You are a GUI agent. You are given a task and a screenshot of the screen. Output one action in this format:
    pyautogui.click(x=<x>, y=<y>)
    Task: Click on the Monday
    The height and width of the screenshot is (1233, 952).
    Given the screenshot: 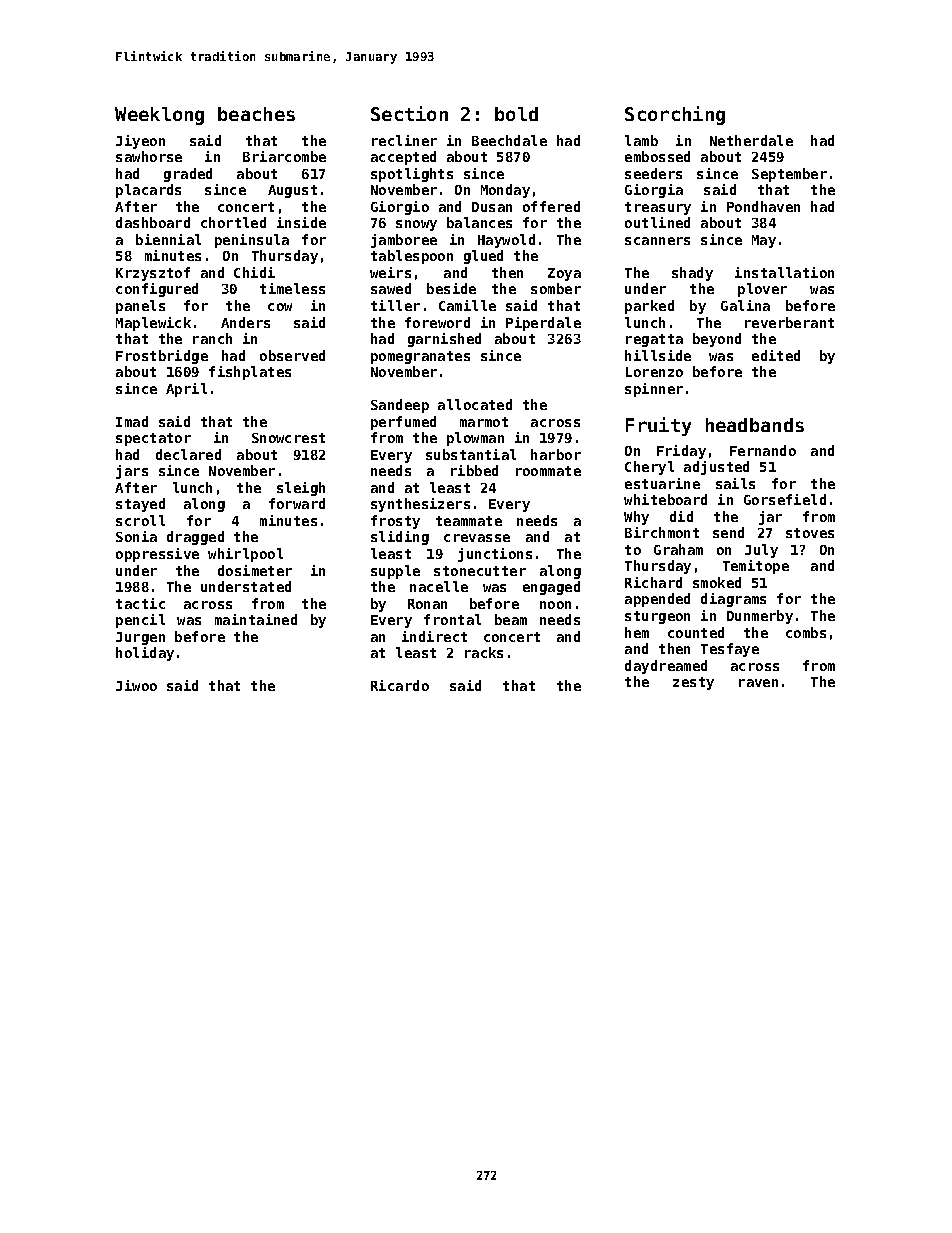 What is the action you would take?
    pyautogui.click(x=505, y=191)
